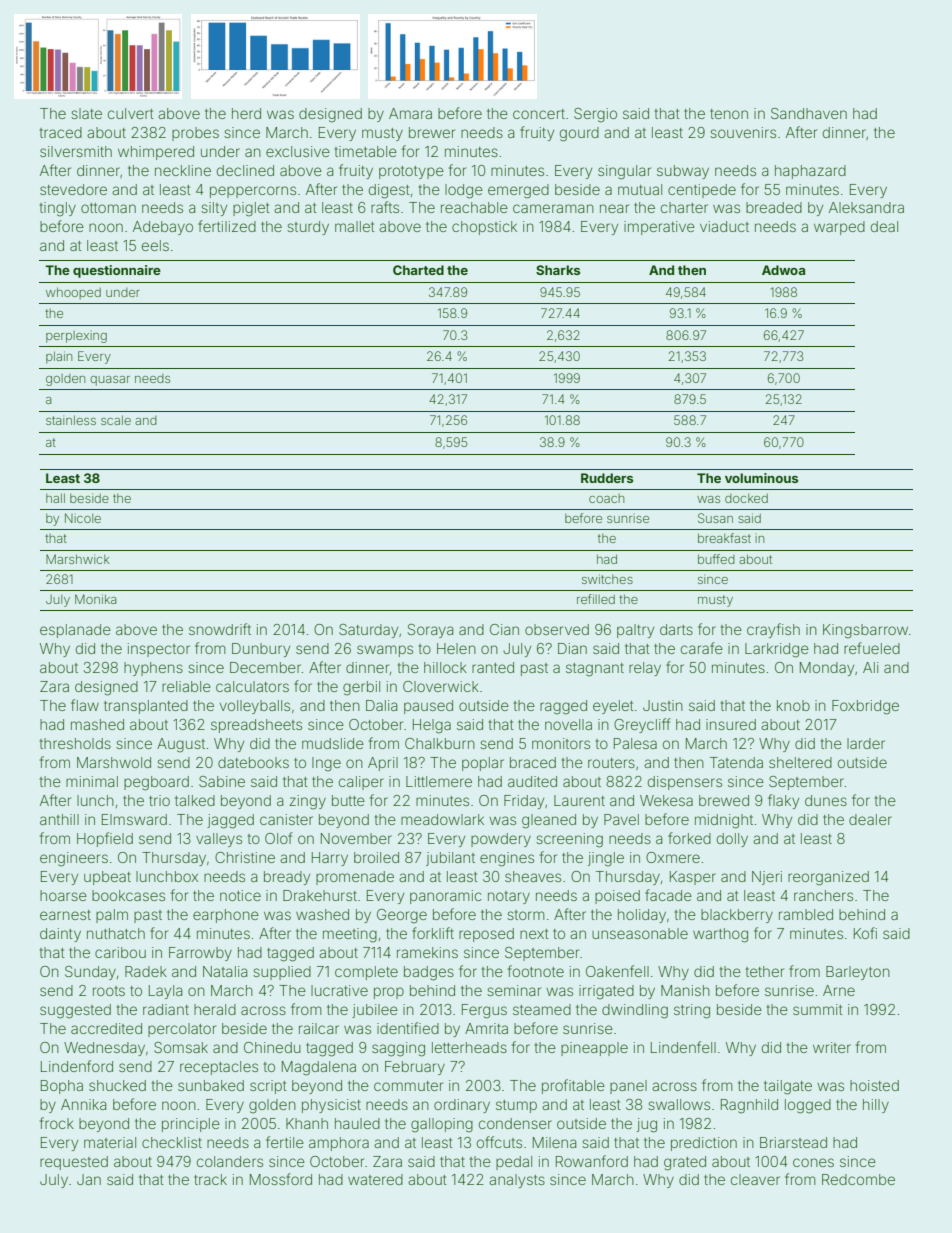 The width and height of the page is (952, 1233). I want to click on badges, so click(429, 973).
